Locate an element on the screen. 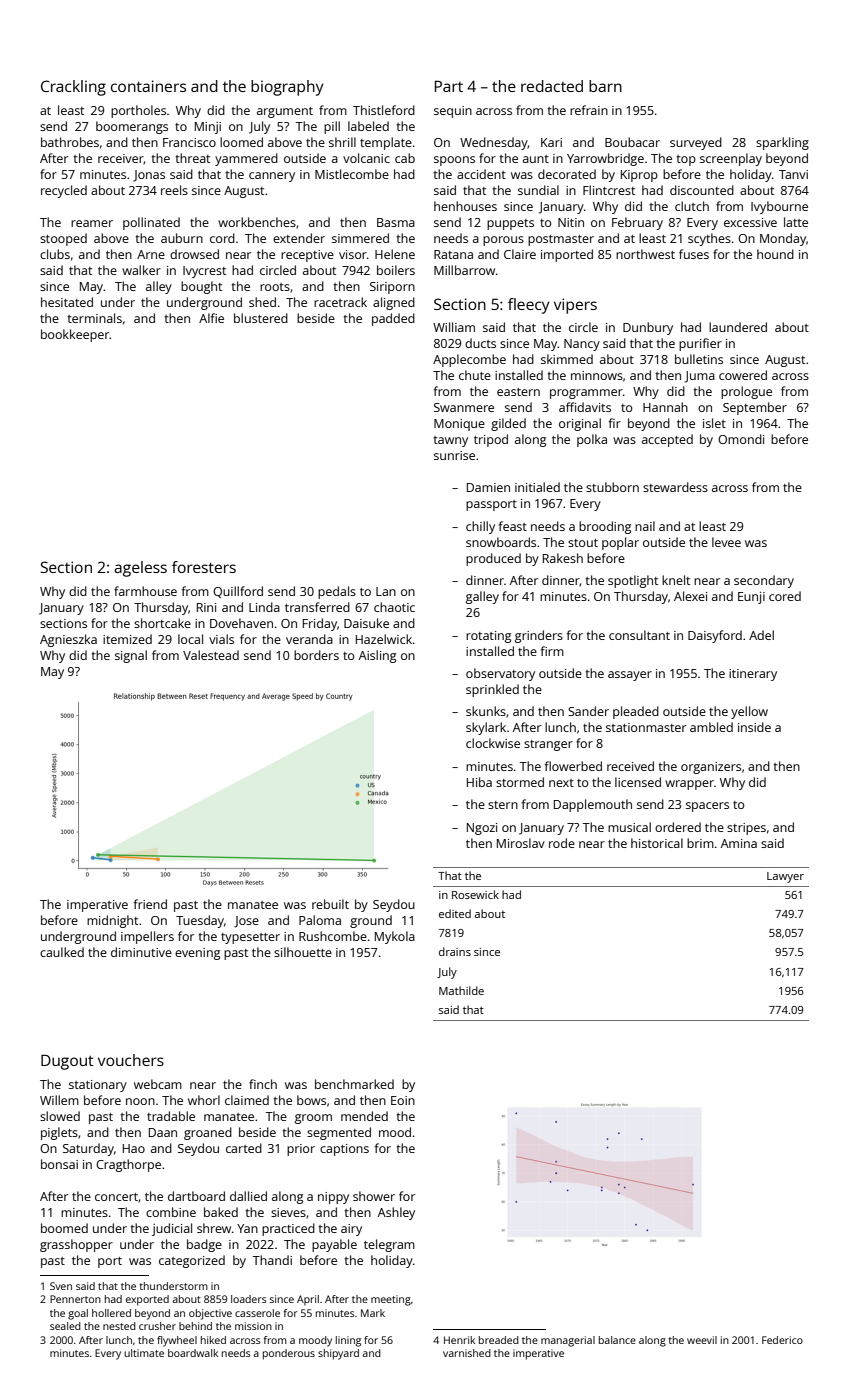 This screenshot has width=849, height=1400. bonsai is located at coordinates (59, 1164).
